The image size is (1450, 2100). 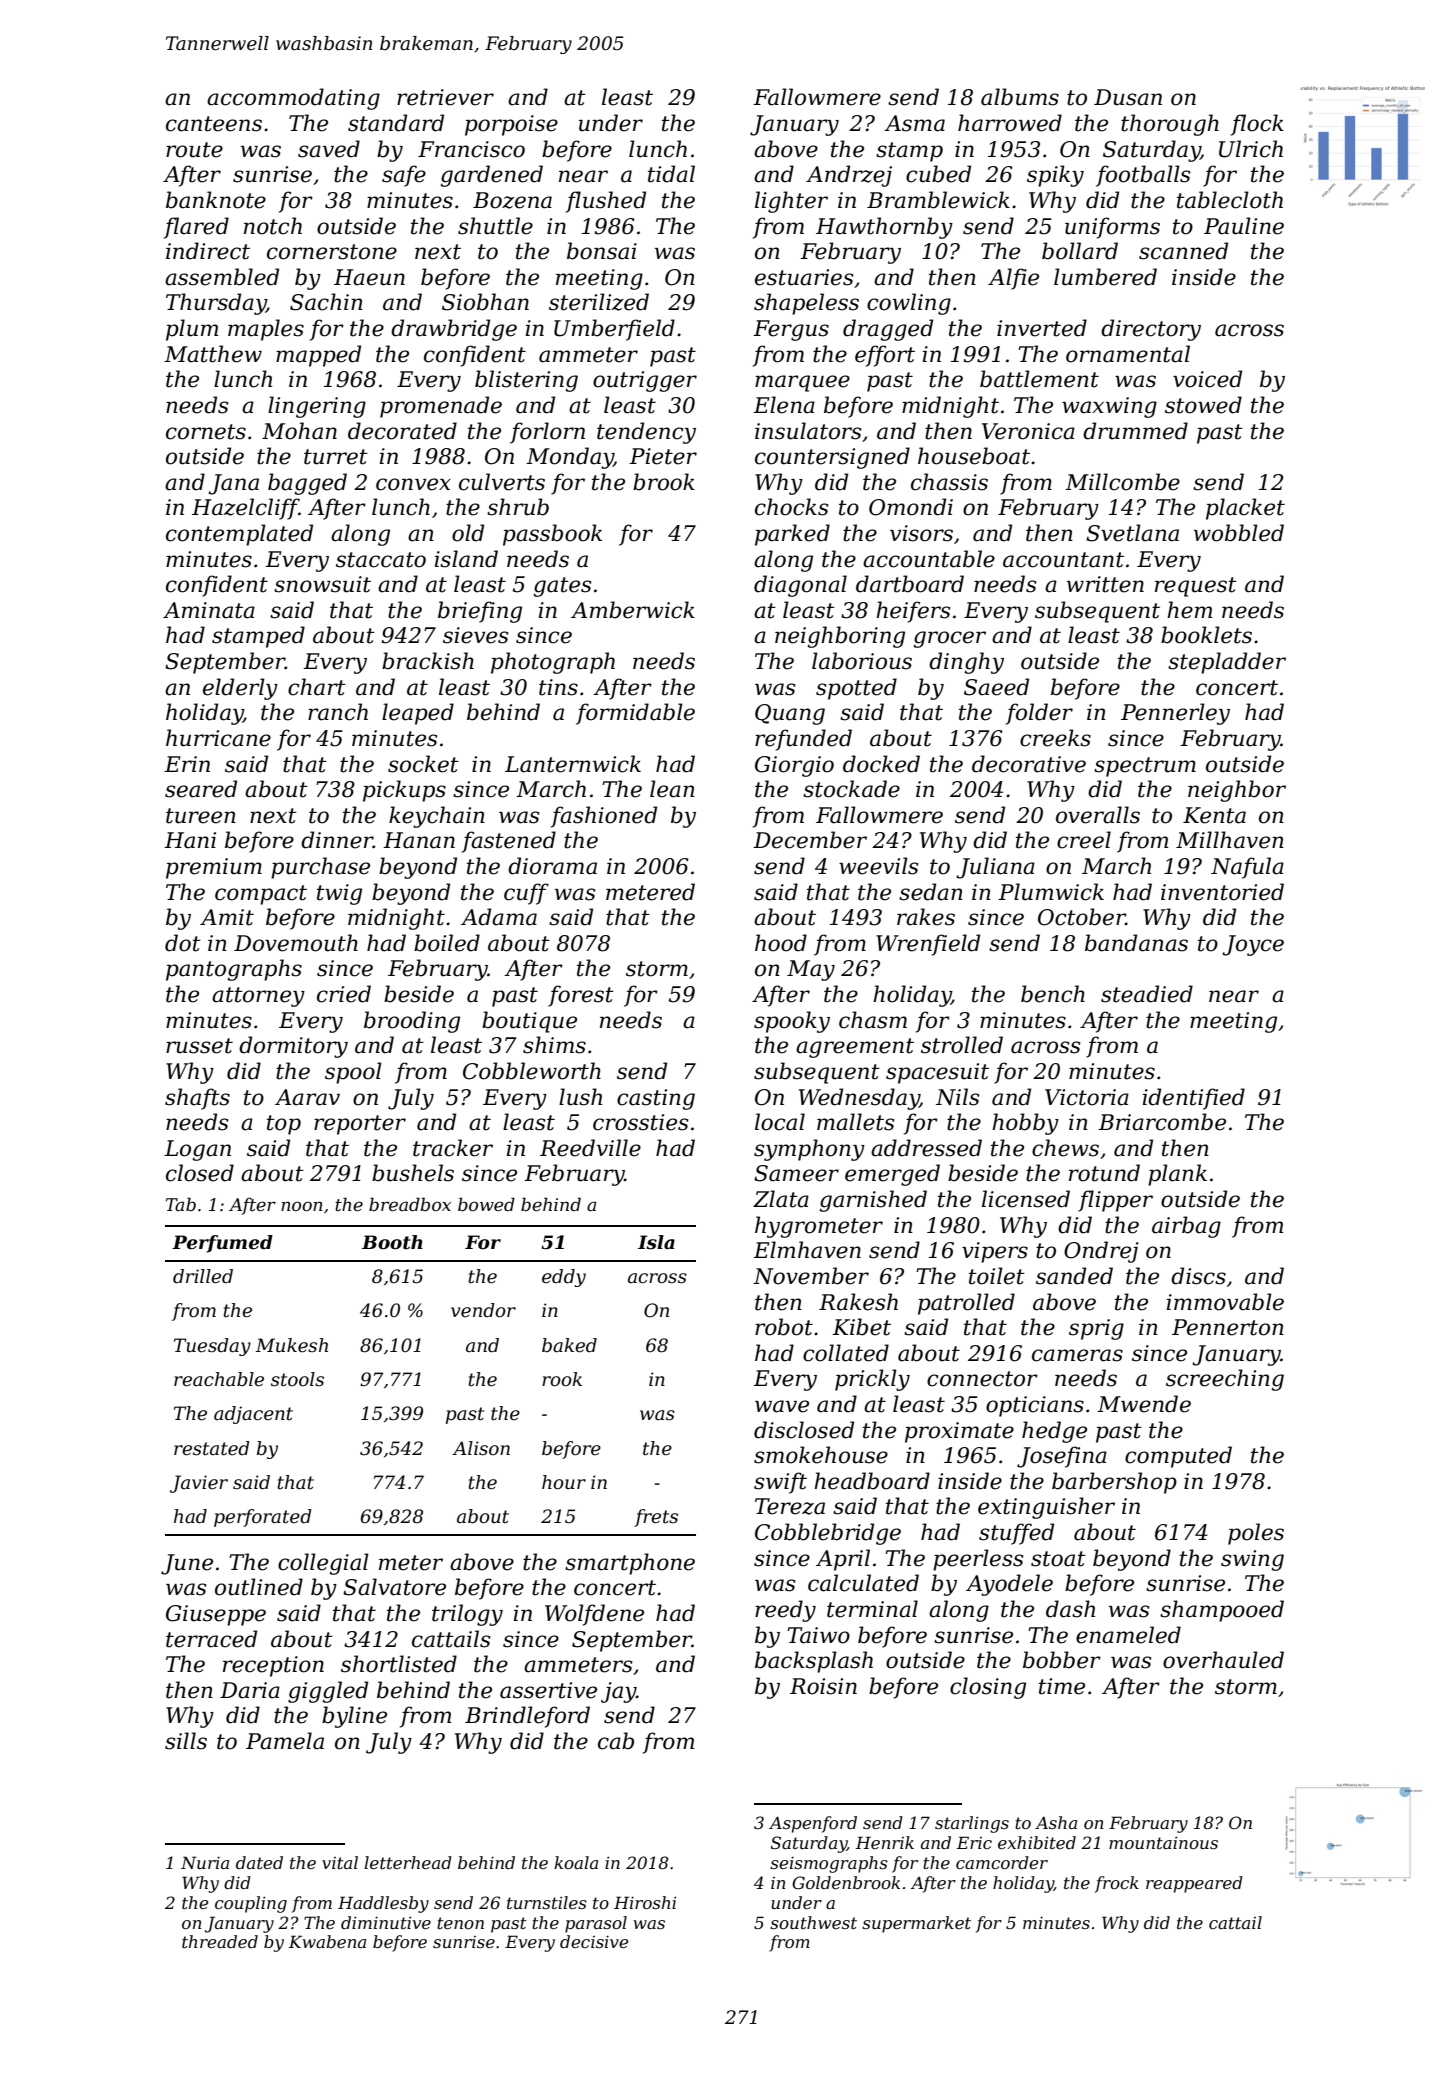 What do you see at coordinates (1136, 943) in the screenshot?
I see `bandanas` at bounding box center [1136, 943].
